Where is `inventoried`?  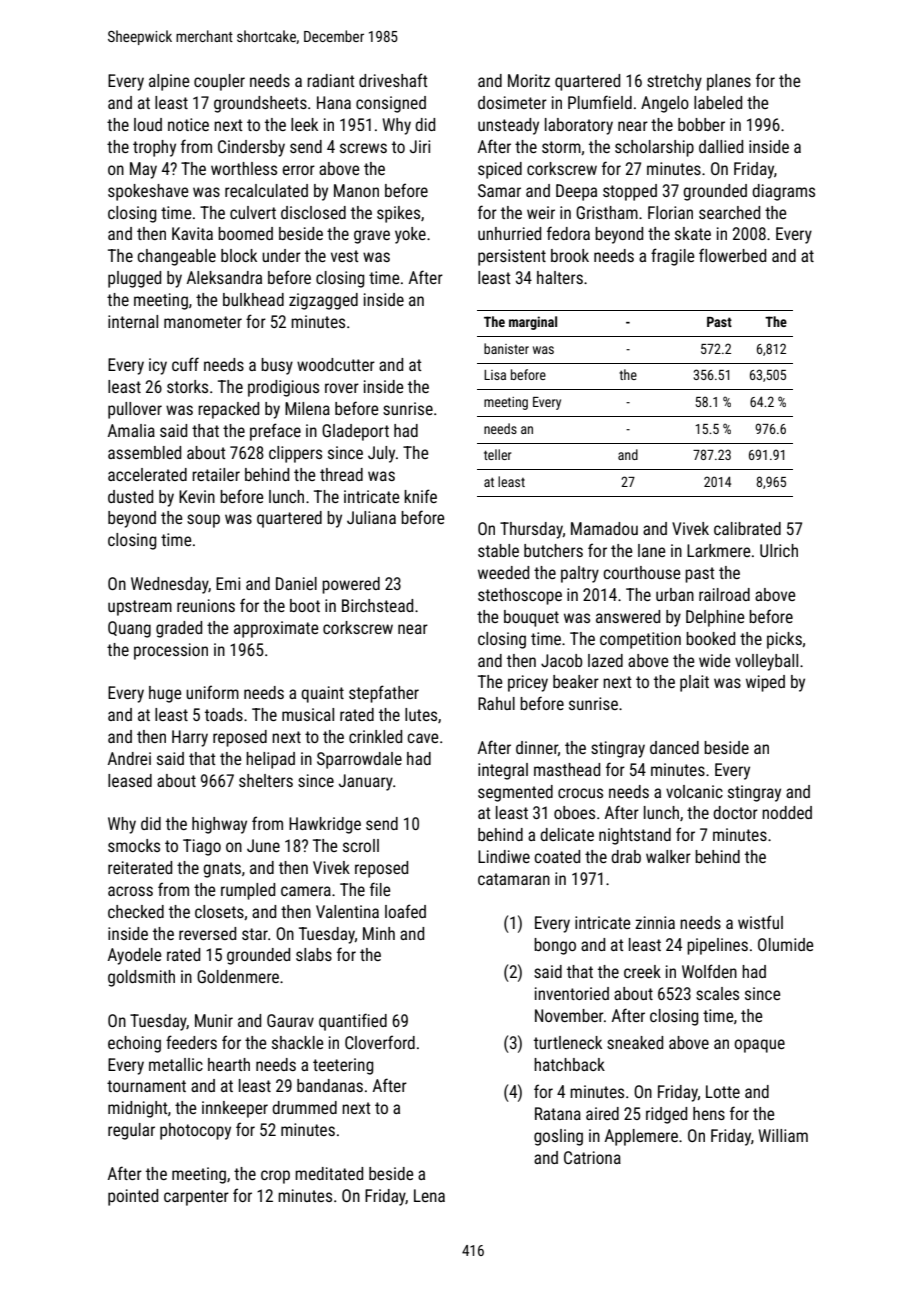 inventoried is located at coordinates (572, 993).
